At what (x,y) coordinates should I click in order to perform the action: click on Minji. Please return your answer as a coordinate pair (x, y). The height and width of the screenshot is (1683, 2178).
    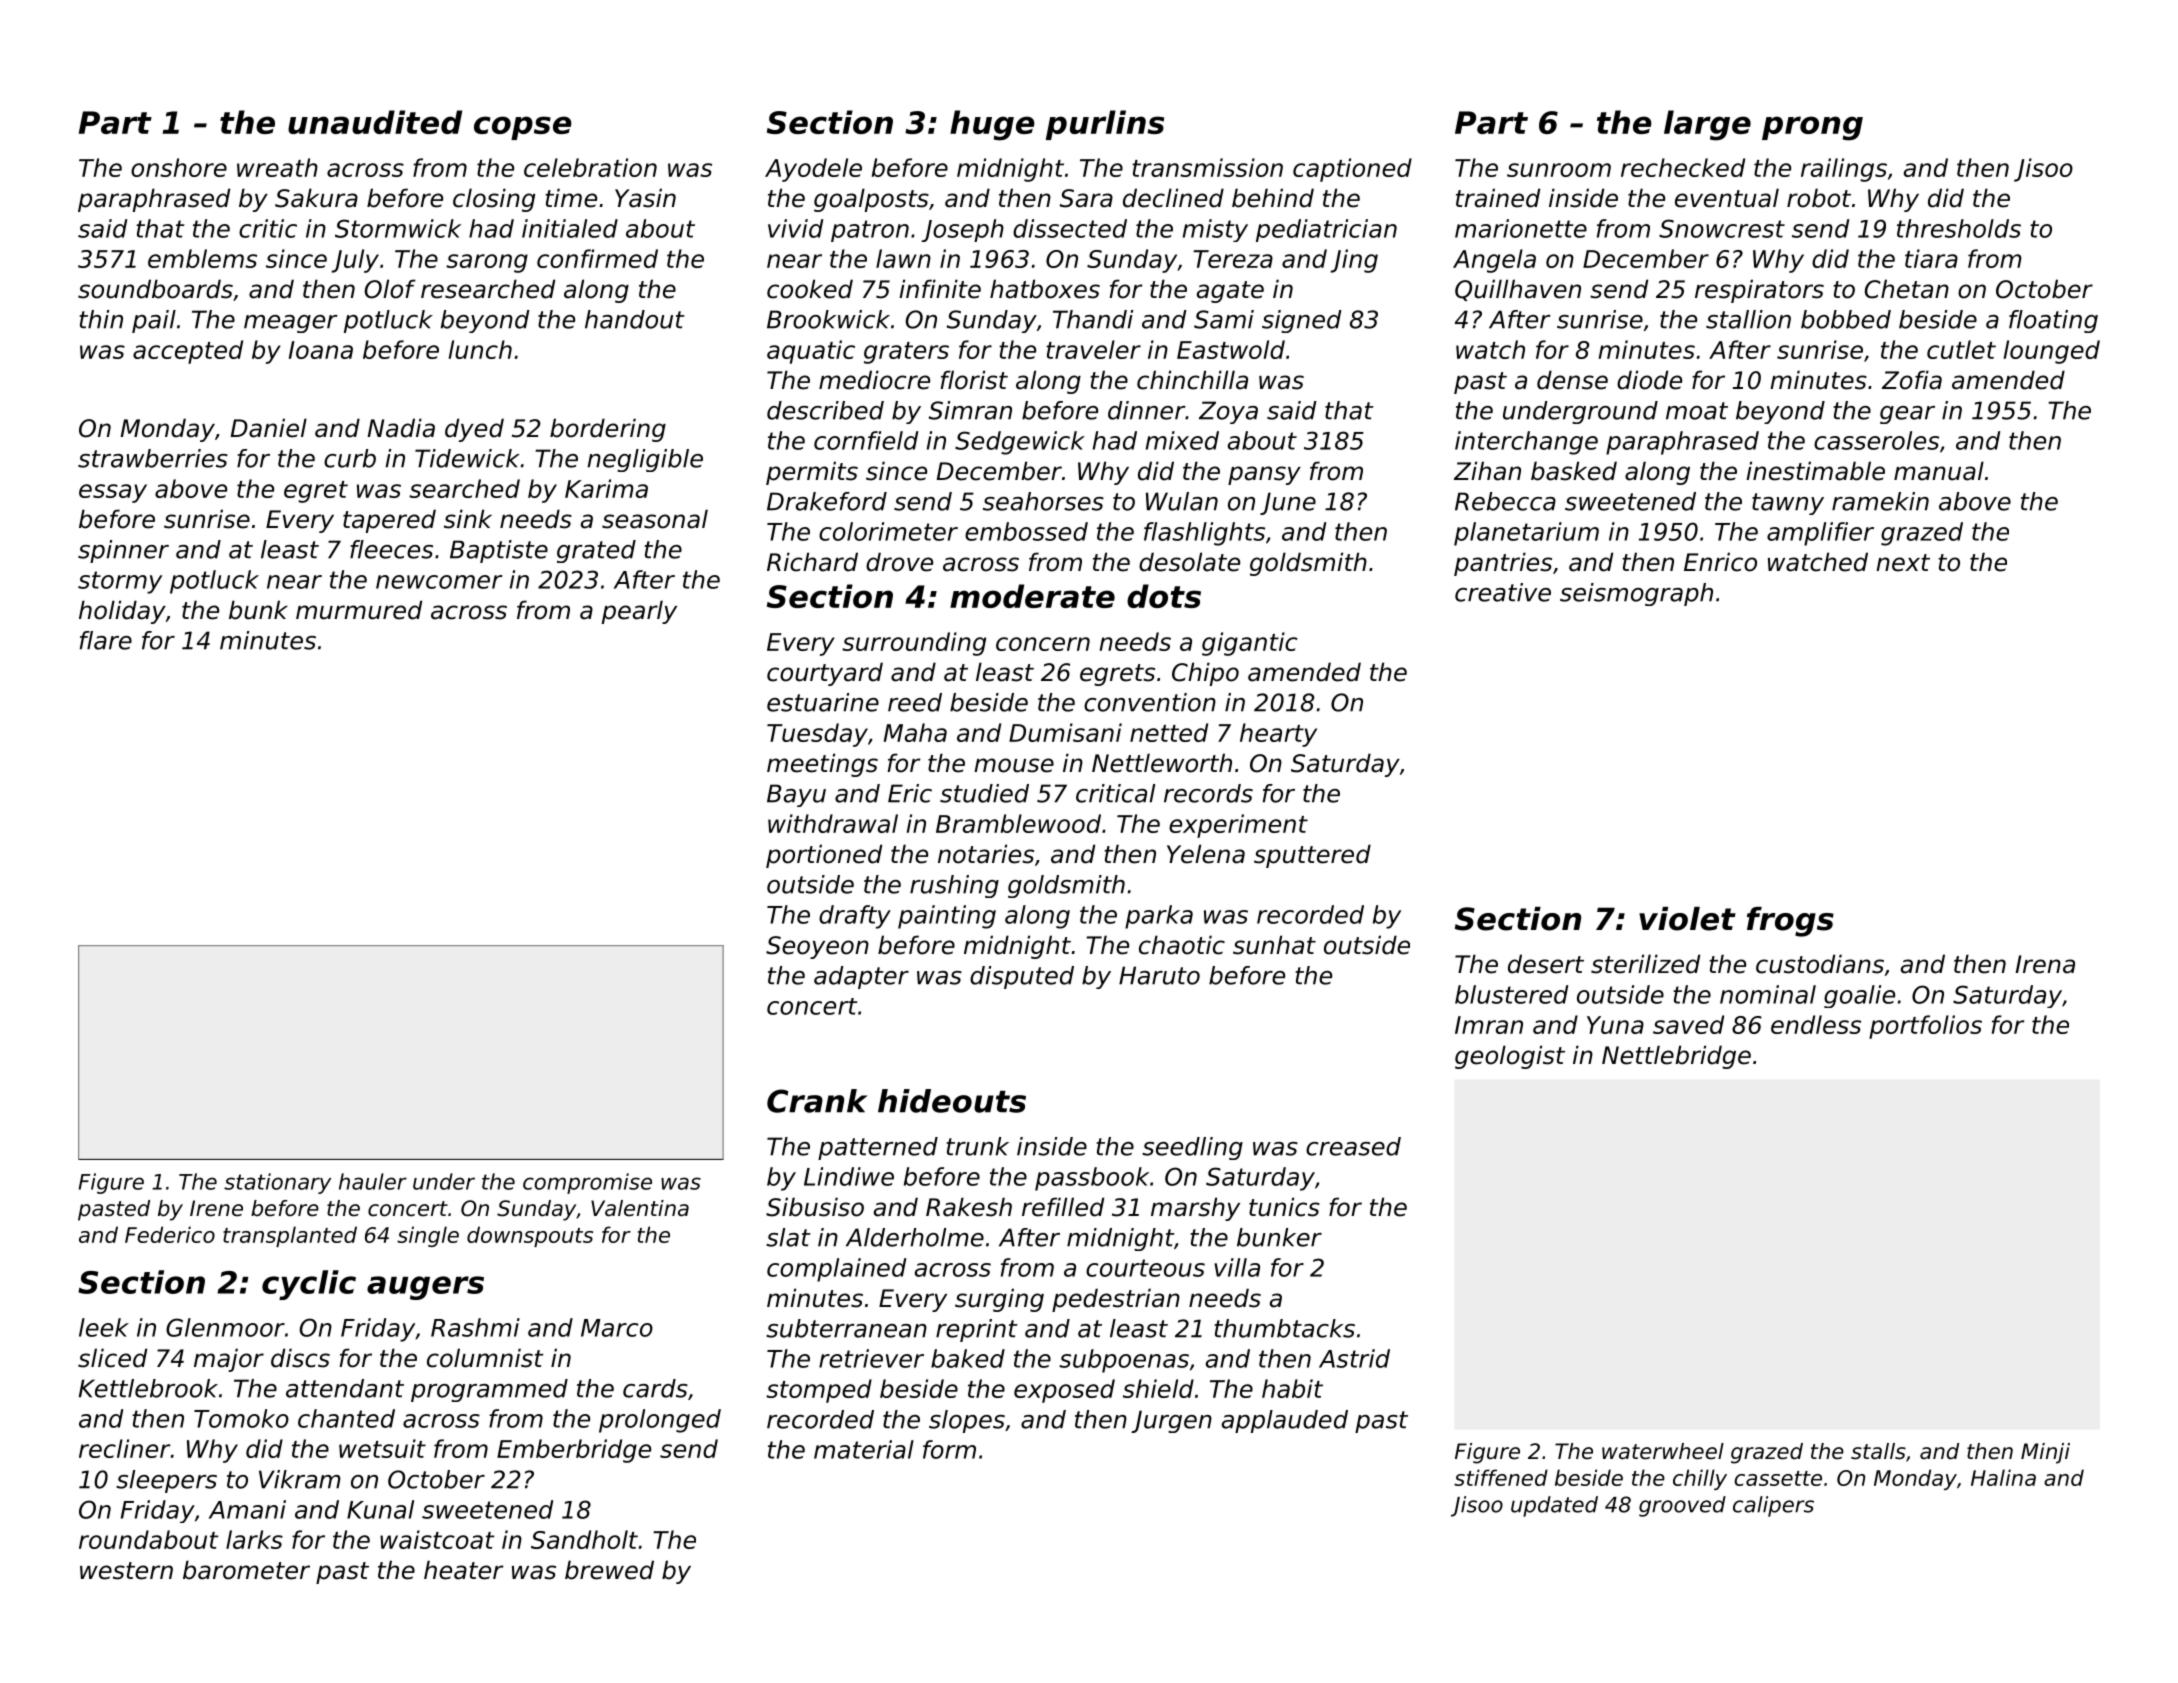
    Looking at the image, I should click on (2045, 1453).
